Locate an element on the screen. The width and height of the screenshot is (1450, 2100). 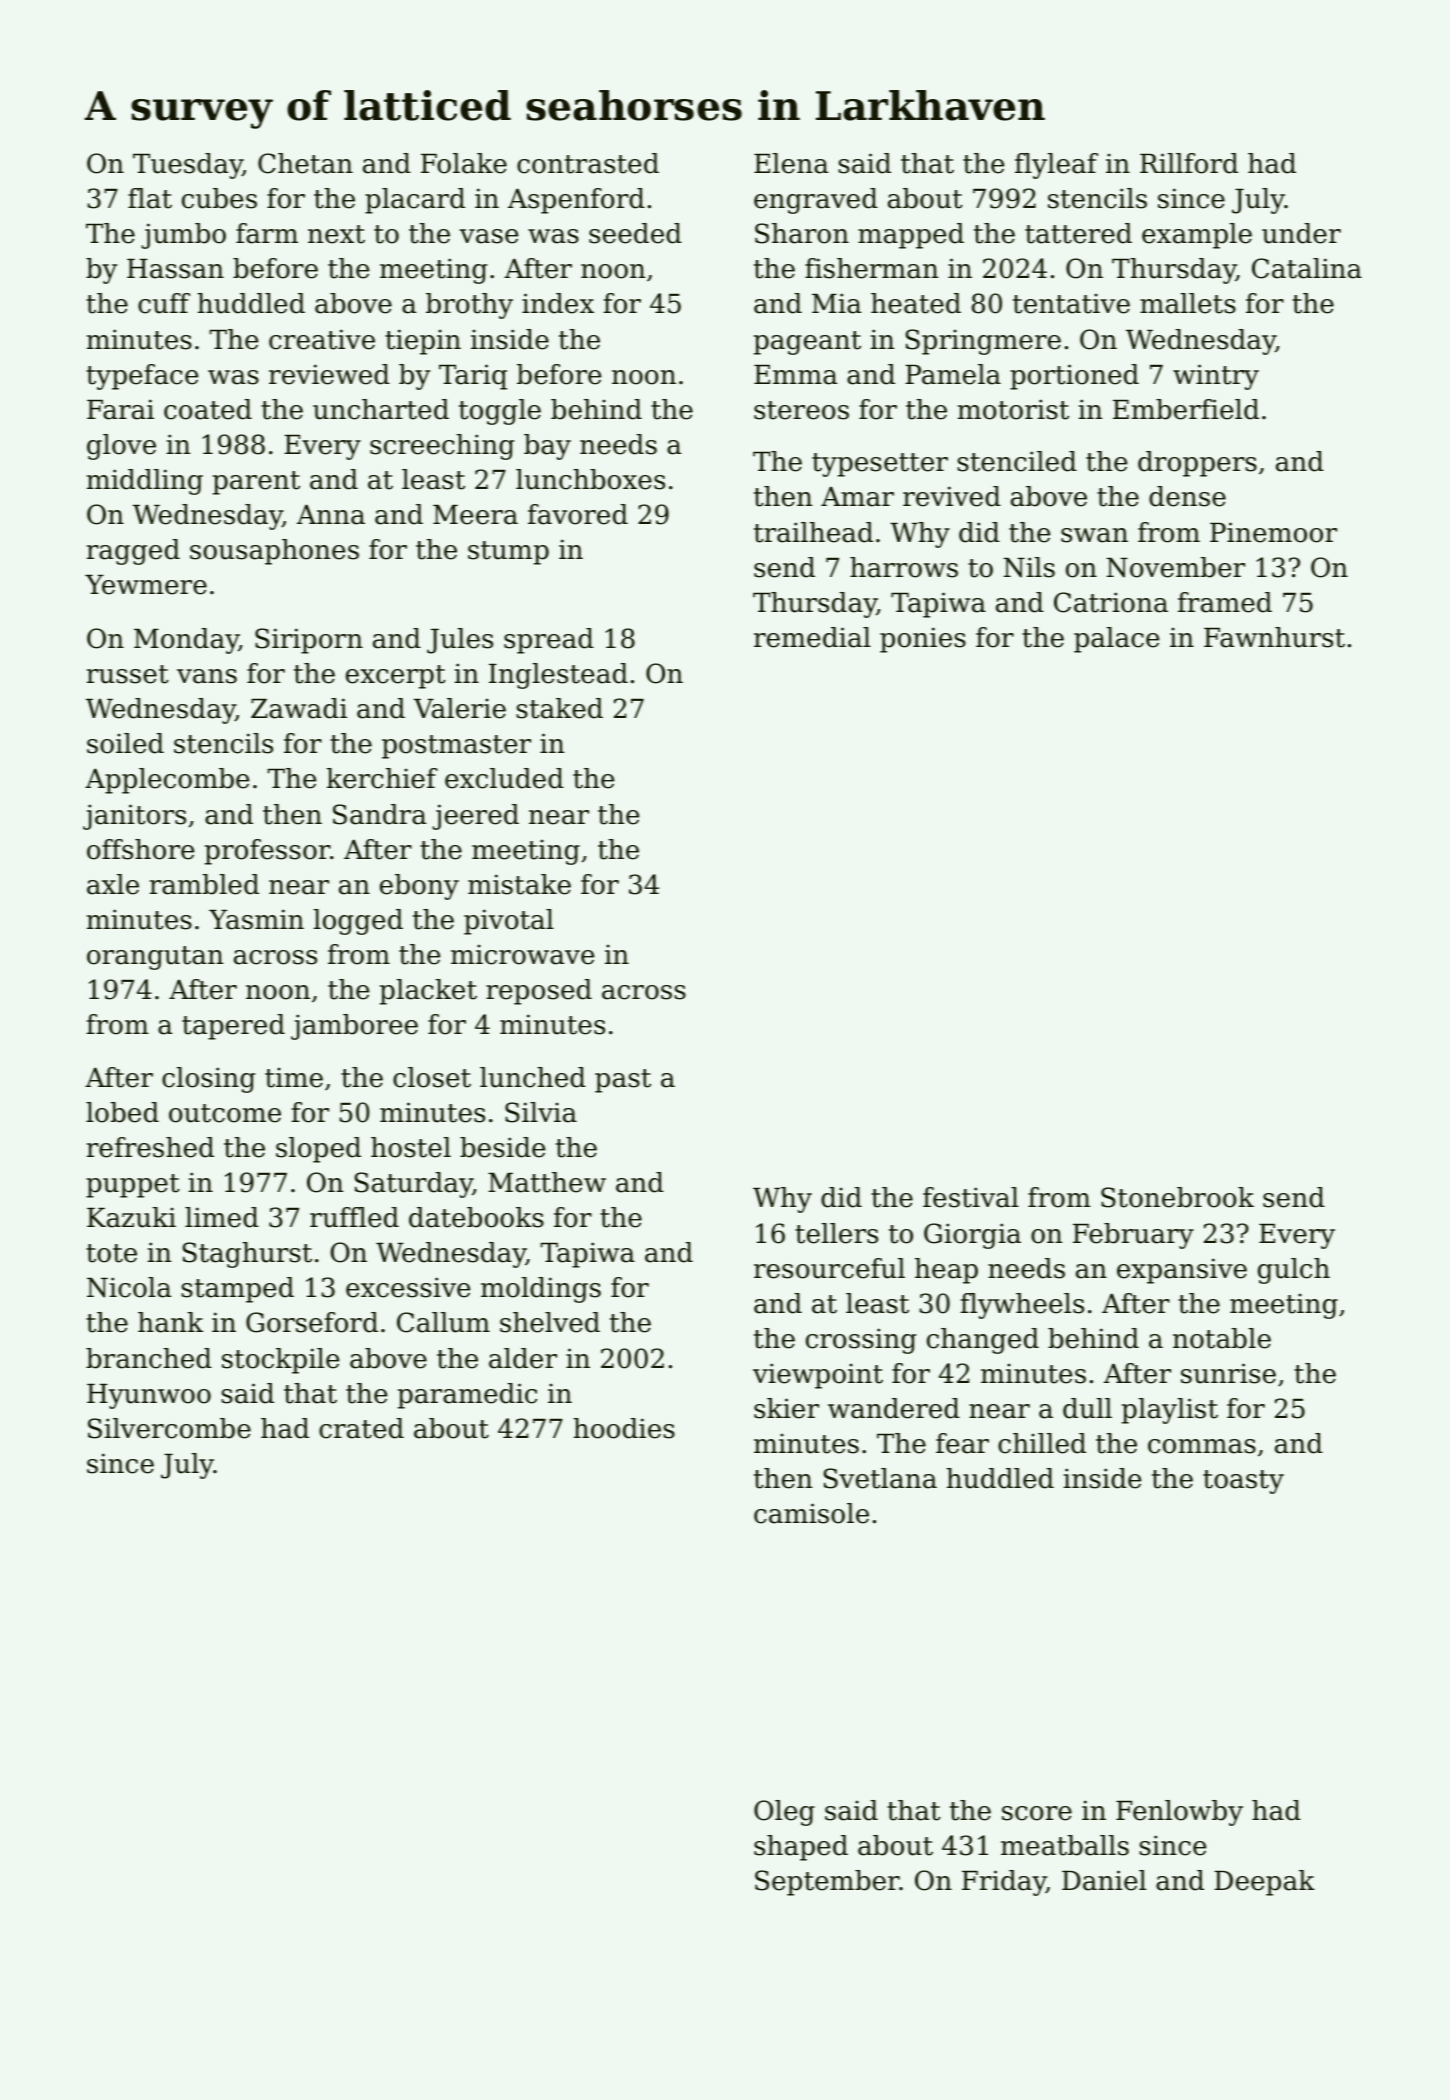
Zawadi is located at coordinates (299, 708).
